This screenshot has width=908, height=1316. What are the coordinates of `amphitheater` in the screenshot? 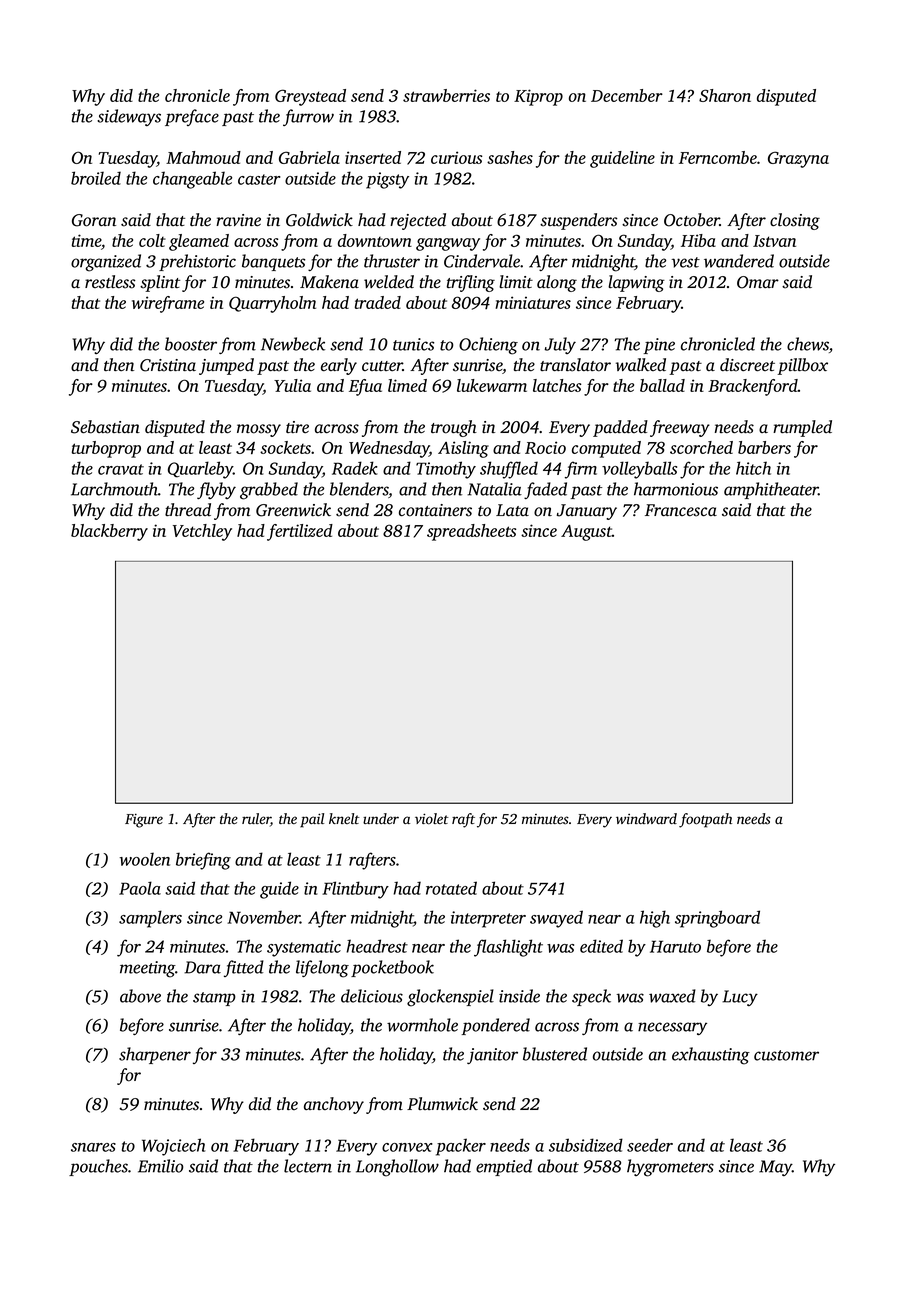 It's located at (771, 490).
